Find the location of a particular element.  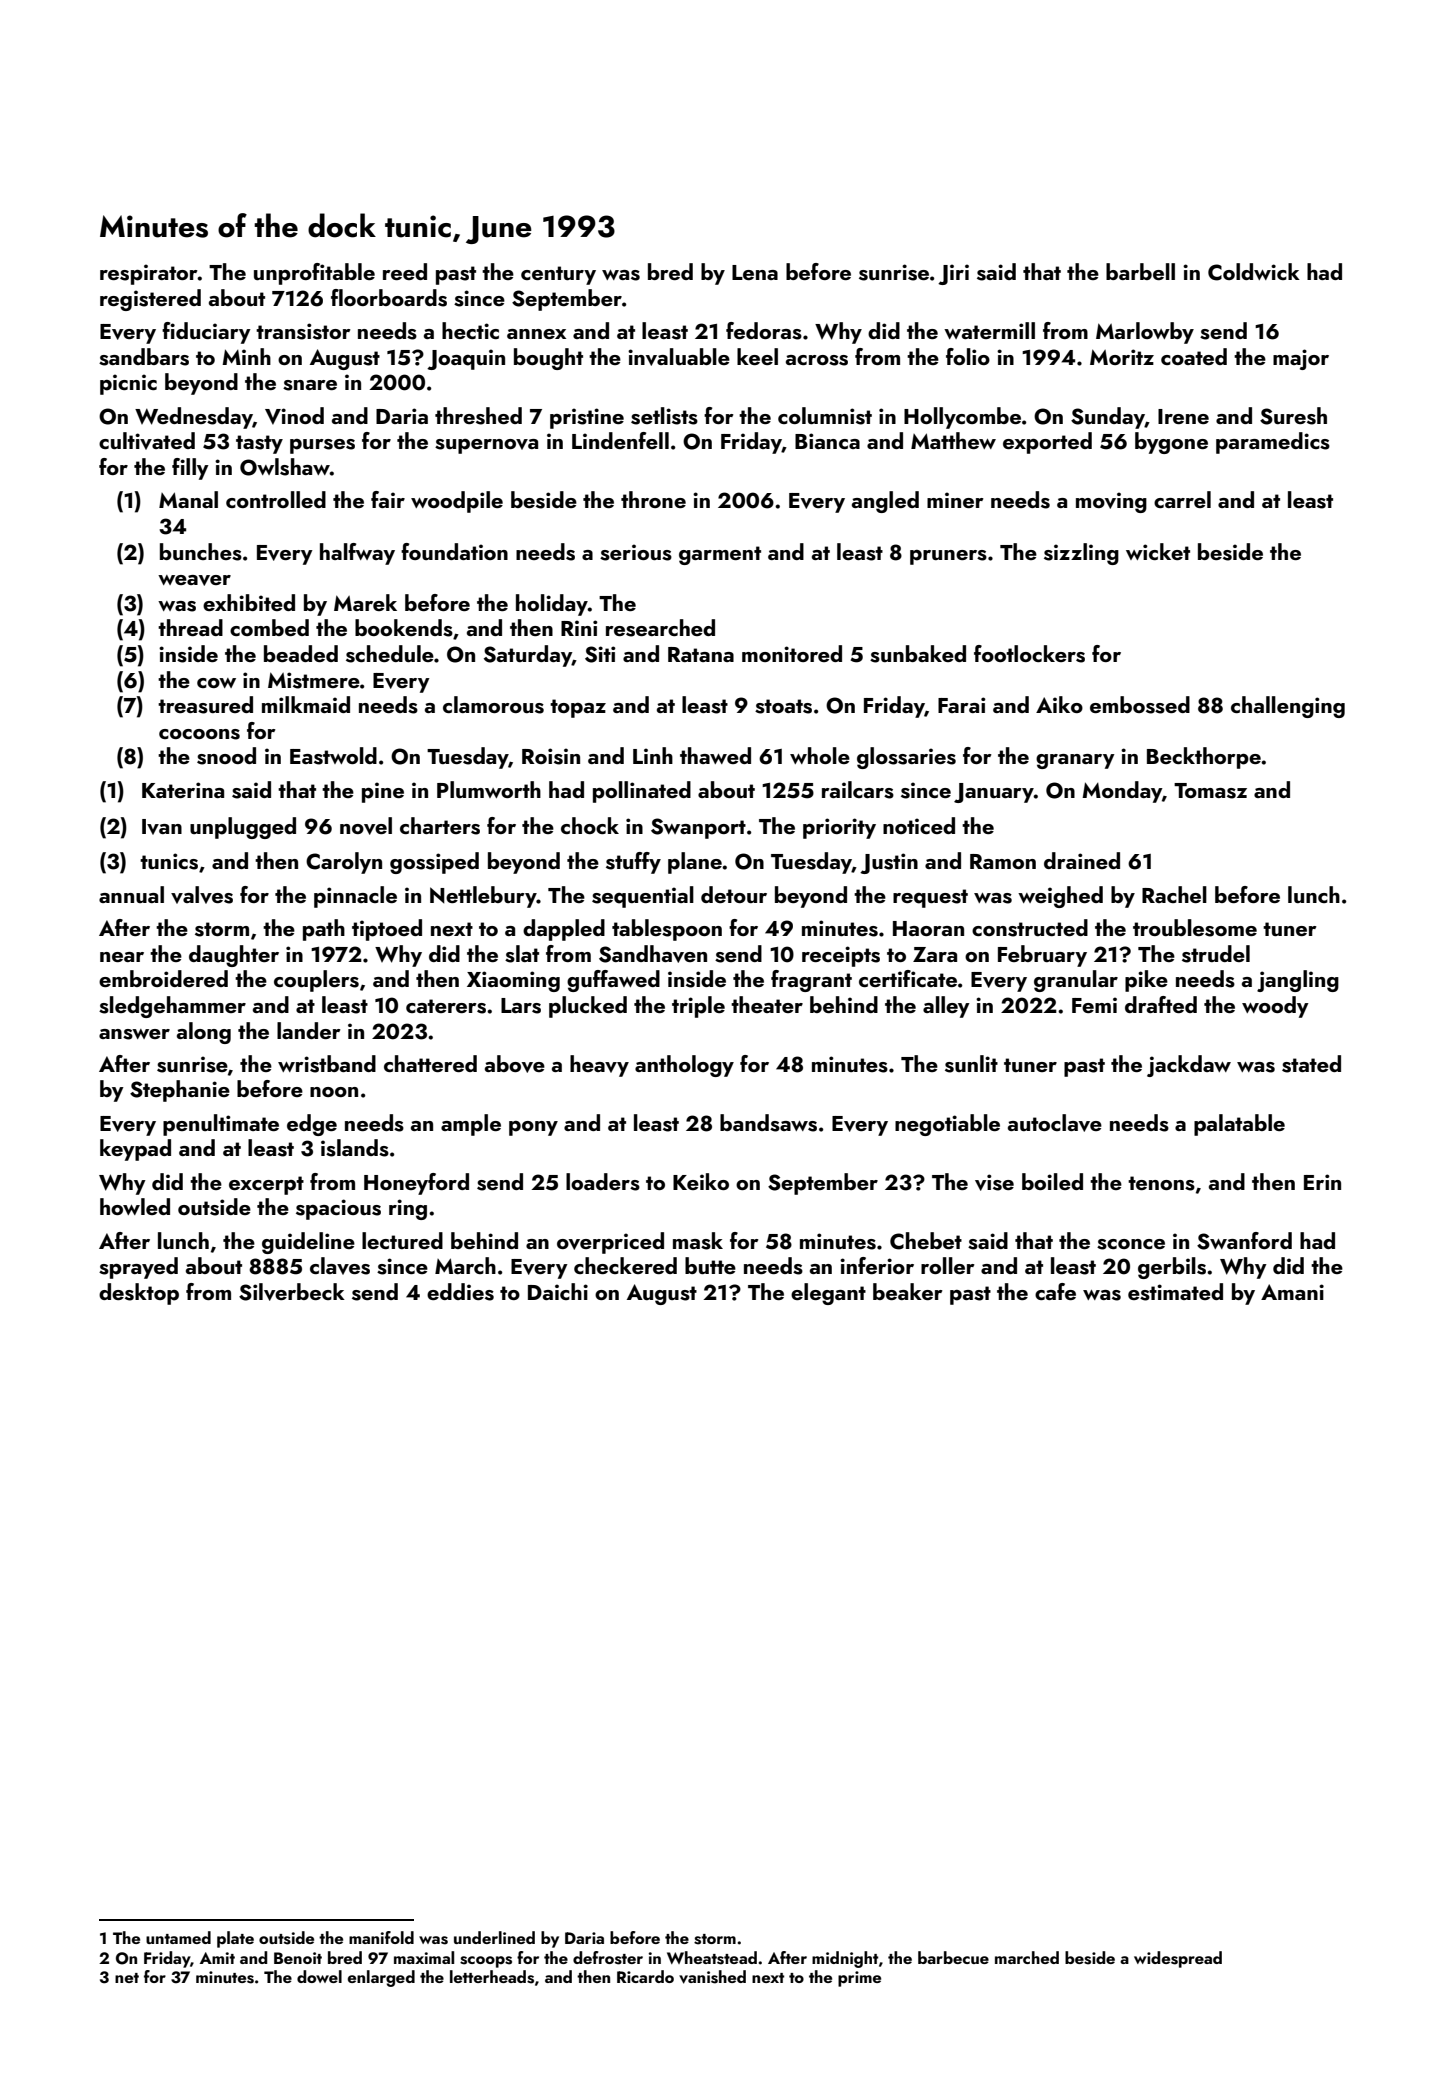

untamed is located at coordinates (178, 1937).
